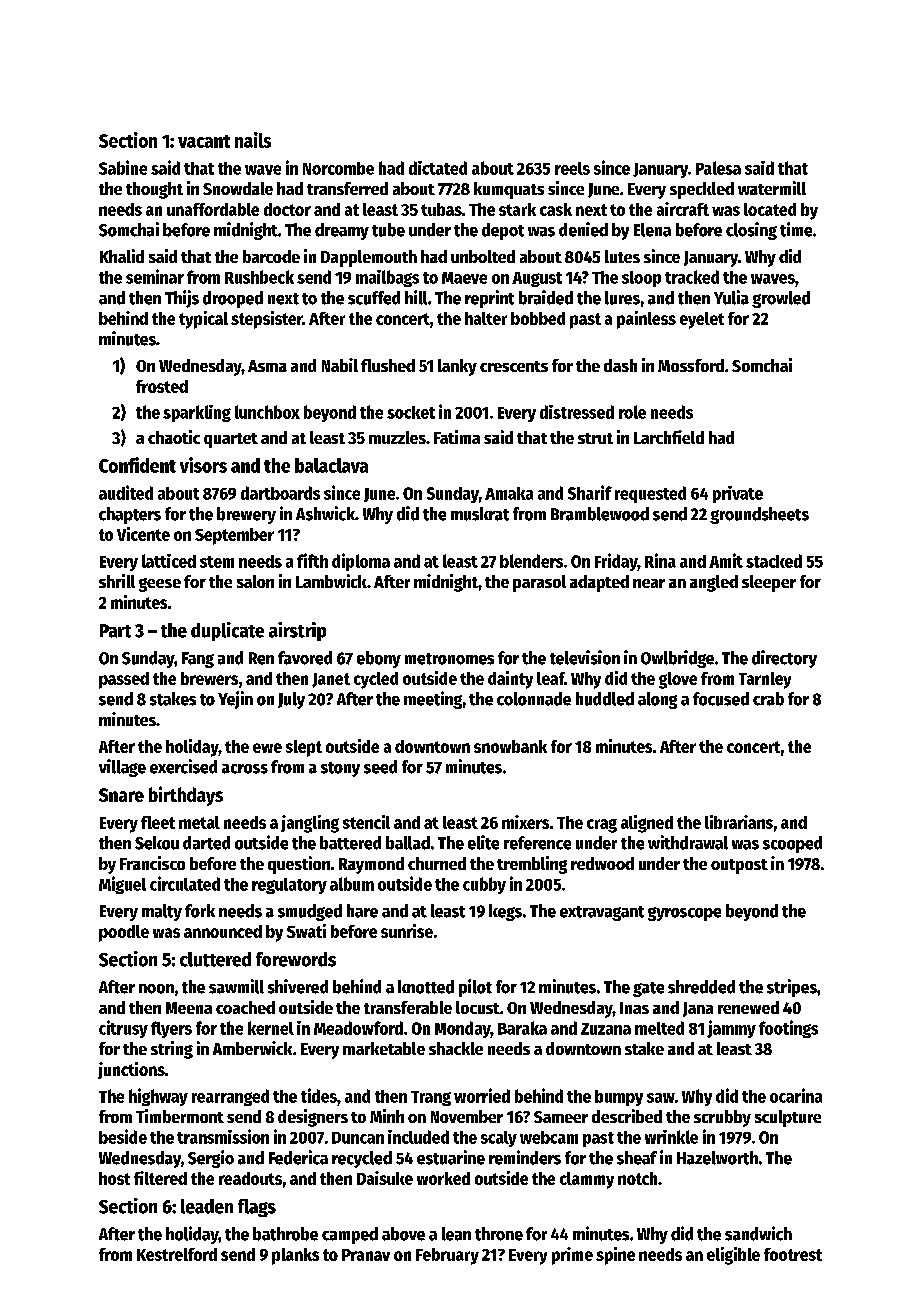 This screenshot has height=1314, width=924. Describe the element at coordinates (438, 168) in the screenshot. I see `dictated` at that location.
